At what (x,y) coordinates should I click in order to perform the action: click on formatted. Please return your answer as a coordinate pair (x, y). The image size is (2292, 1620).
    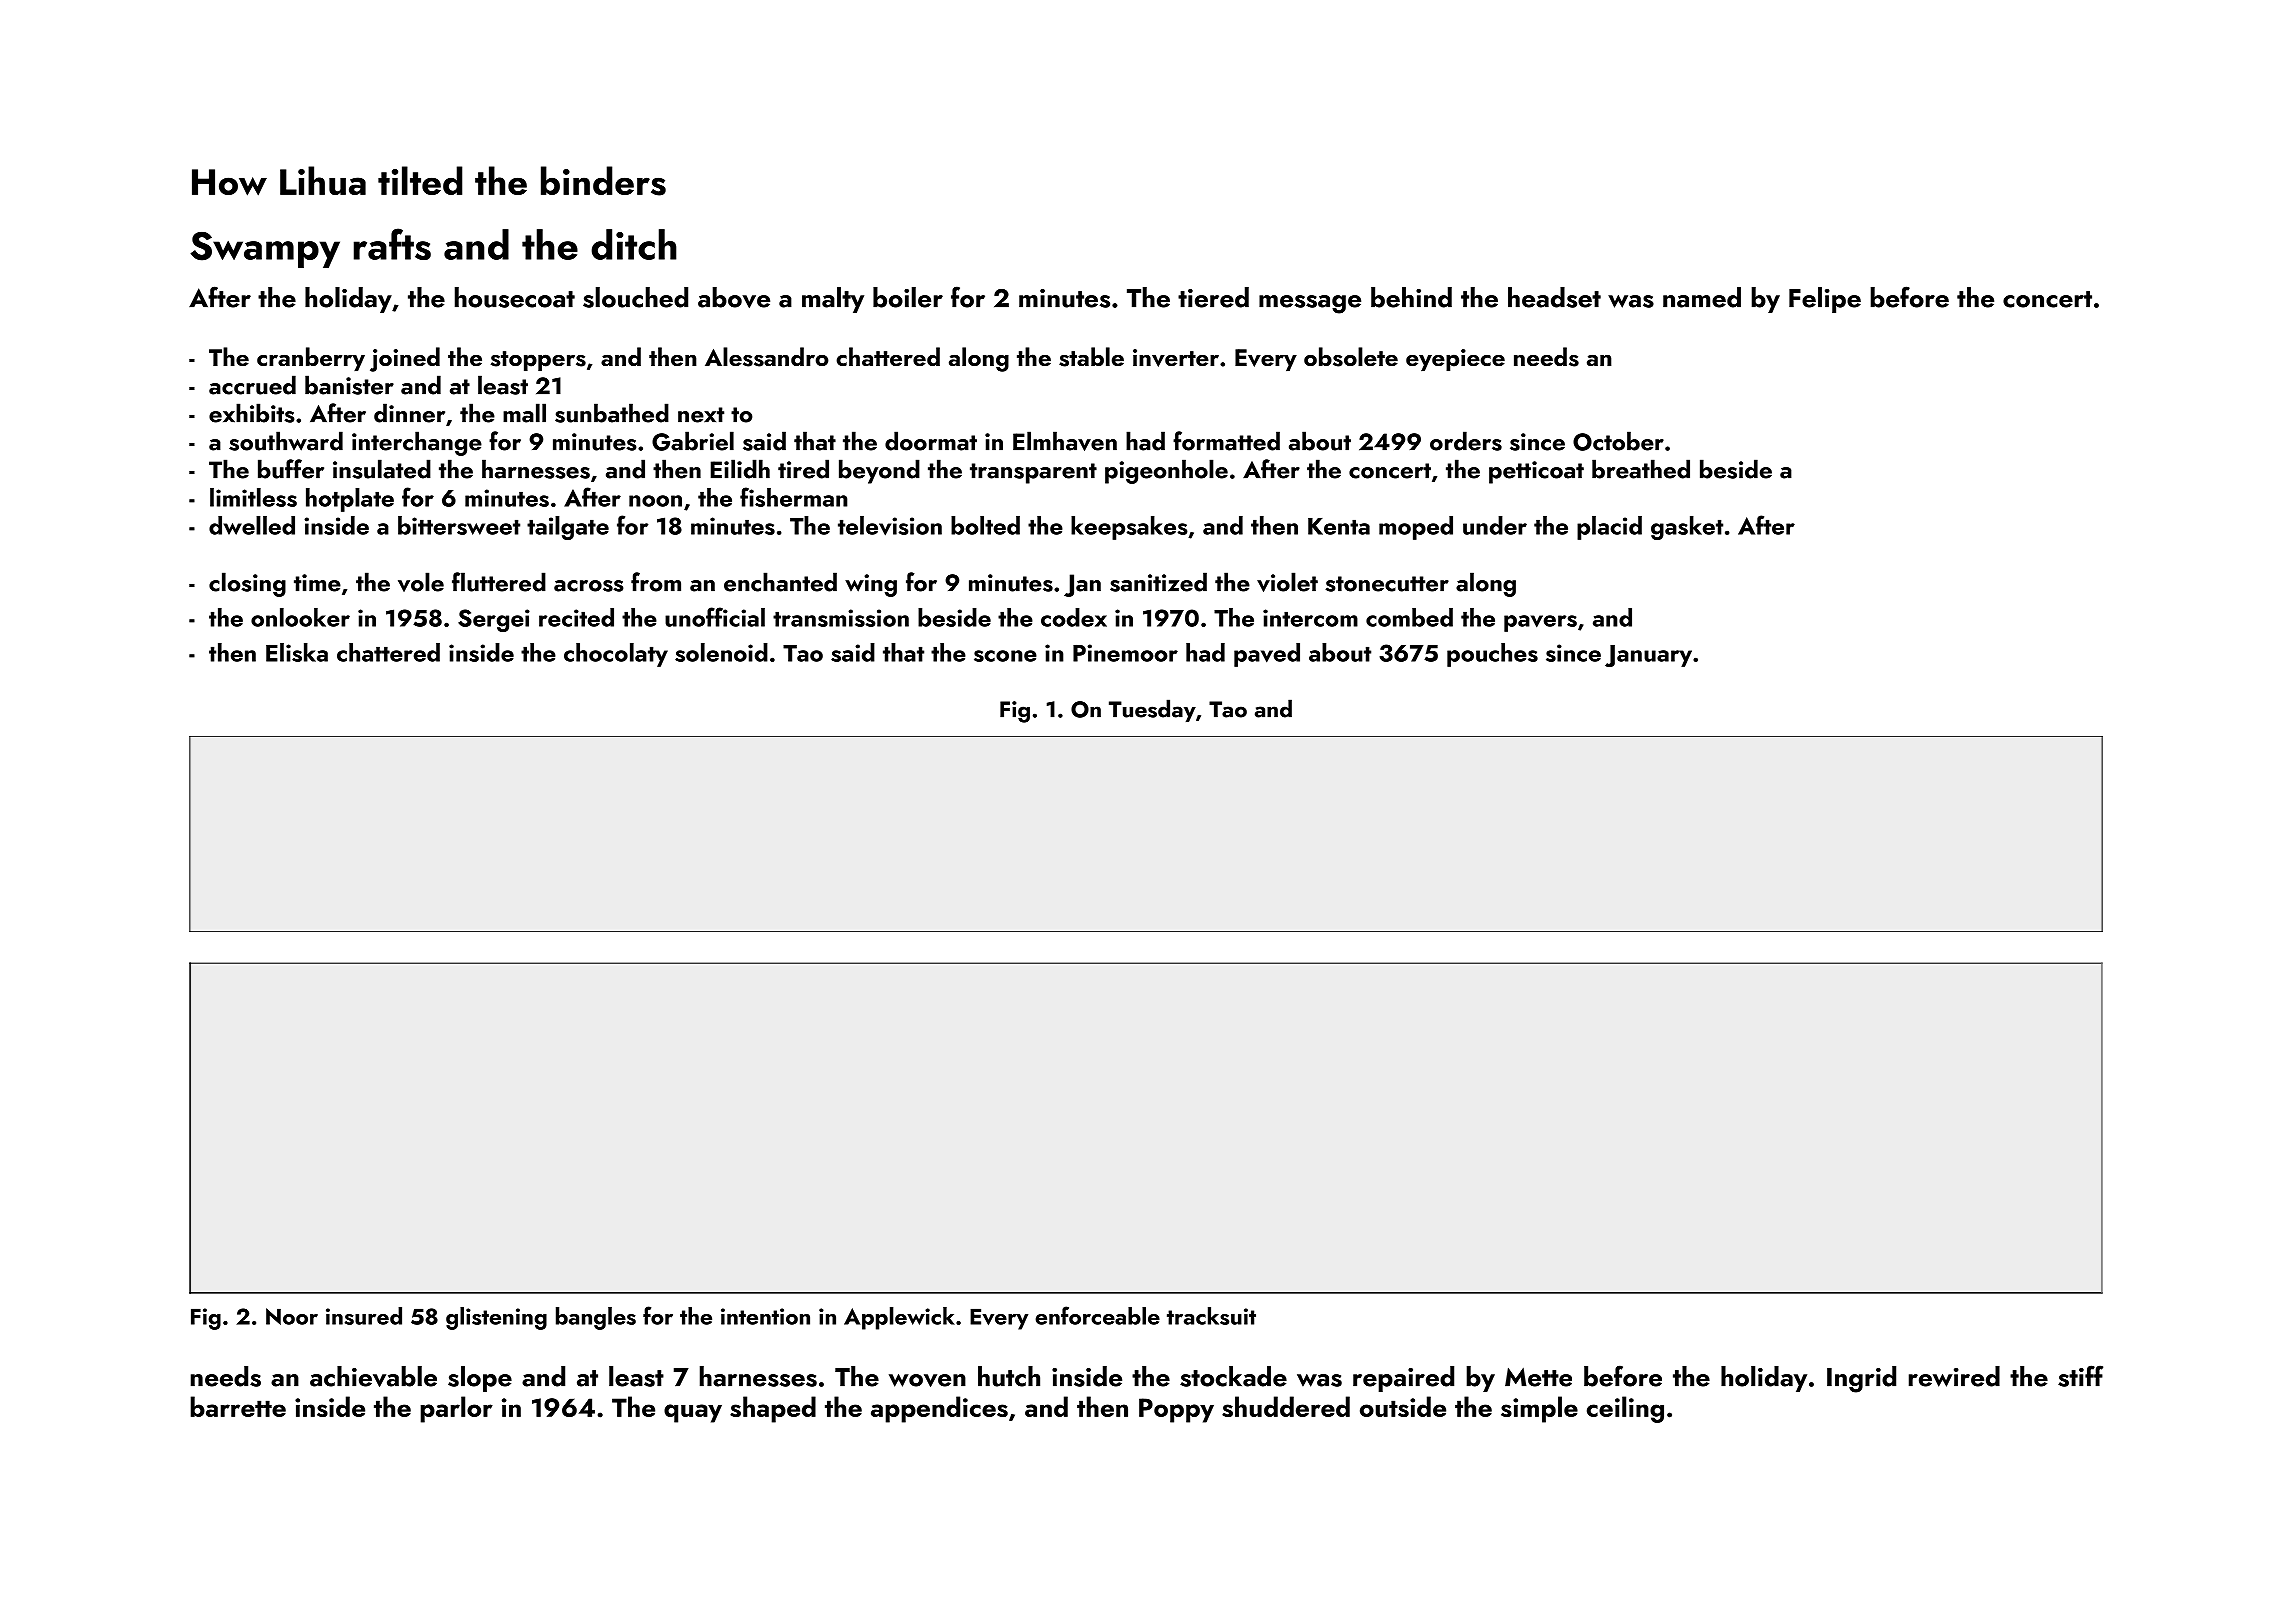
    Looking at the image, I should click on (1226, 441).
